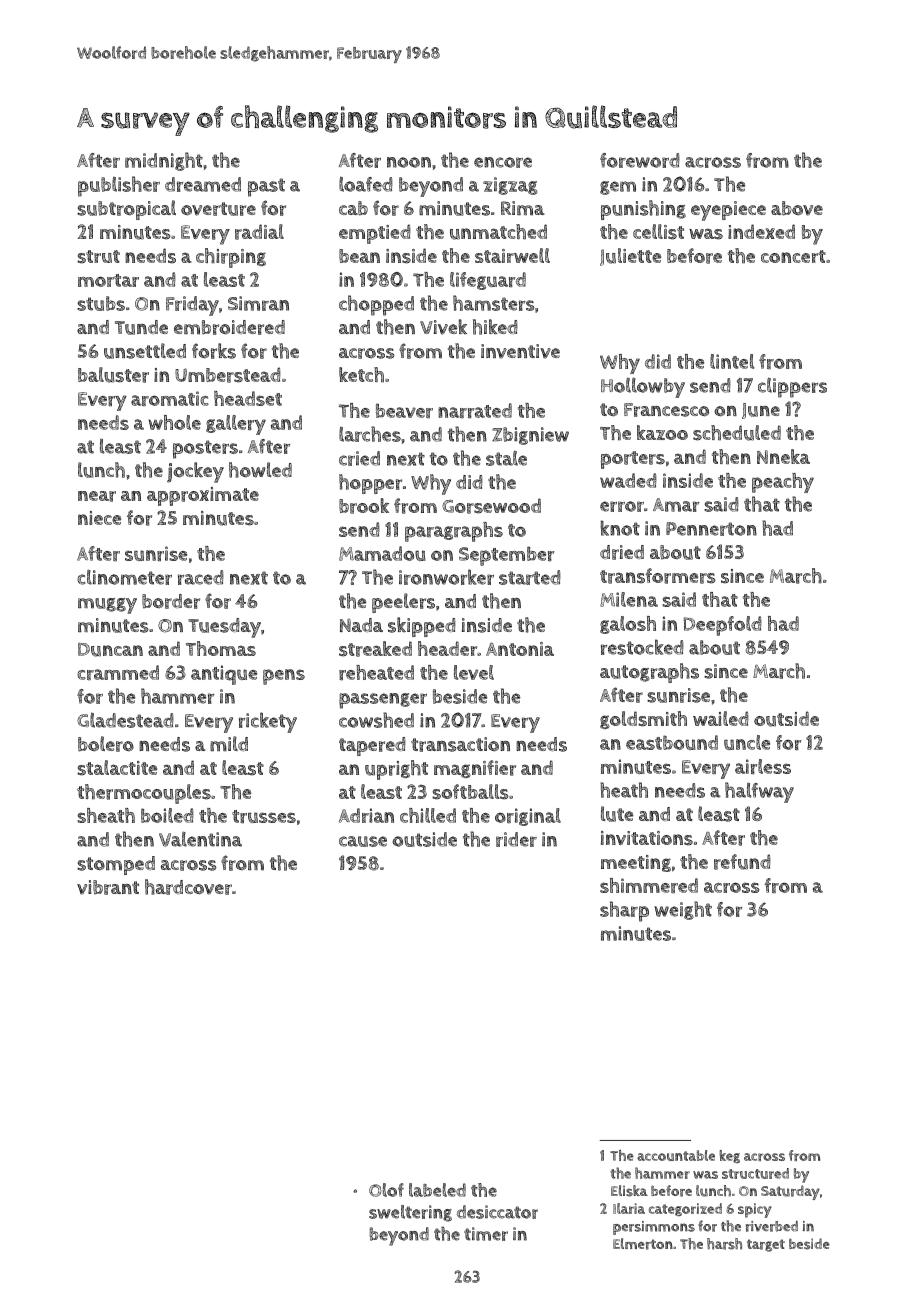  I want to click on peachy, so click(783, 483).
